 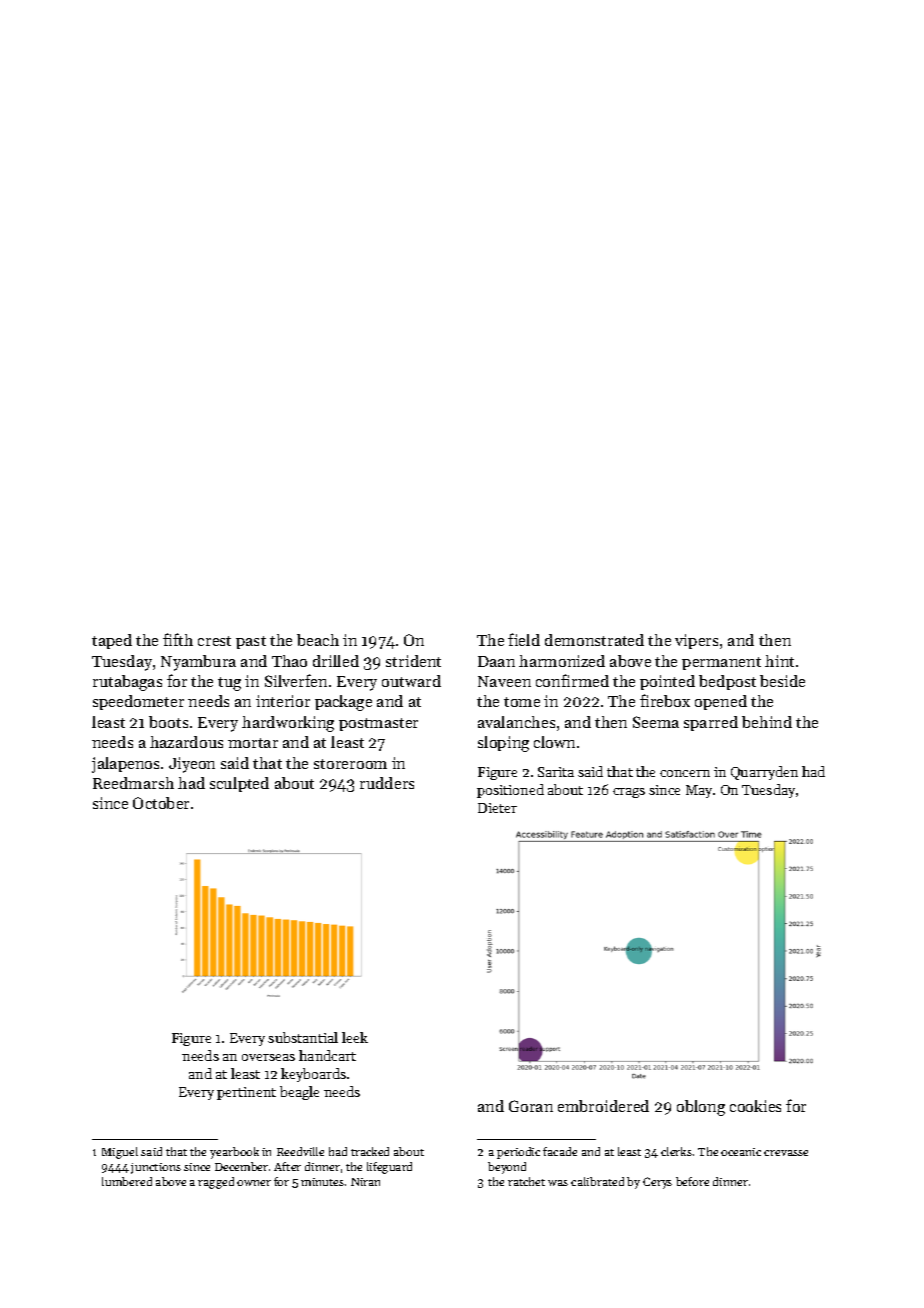 What do you see at coordinates (355, 1037) in the screenshot?
I see `leek` at bounding box center [355, 1037].
